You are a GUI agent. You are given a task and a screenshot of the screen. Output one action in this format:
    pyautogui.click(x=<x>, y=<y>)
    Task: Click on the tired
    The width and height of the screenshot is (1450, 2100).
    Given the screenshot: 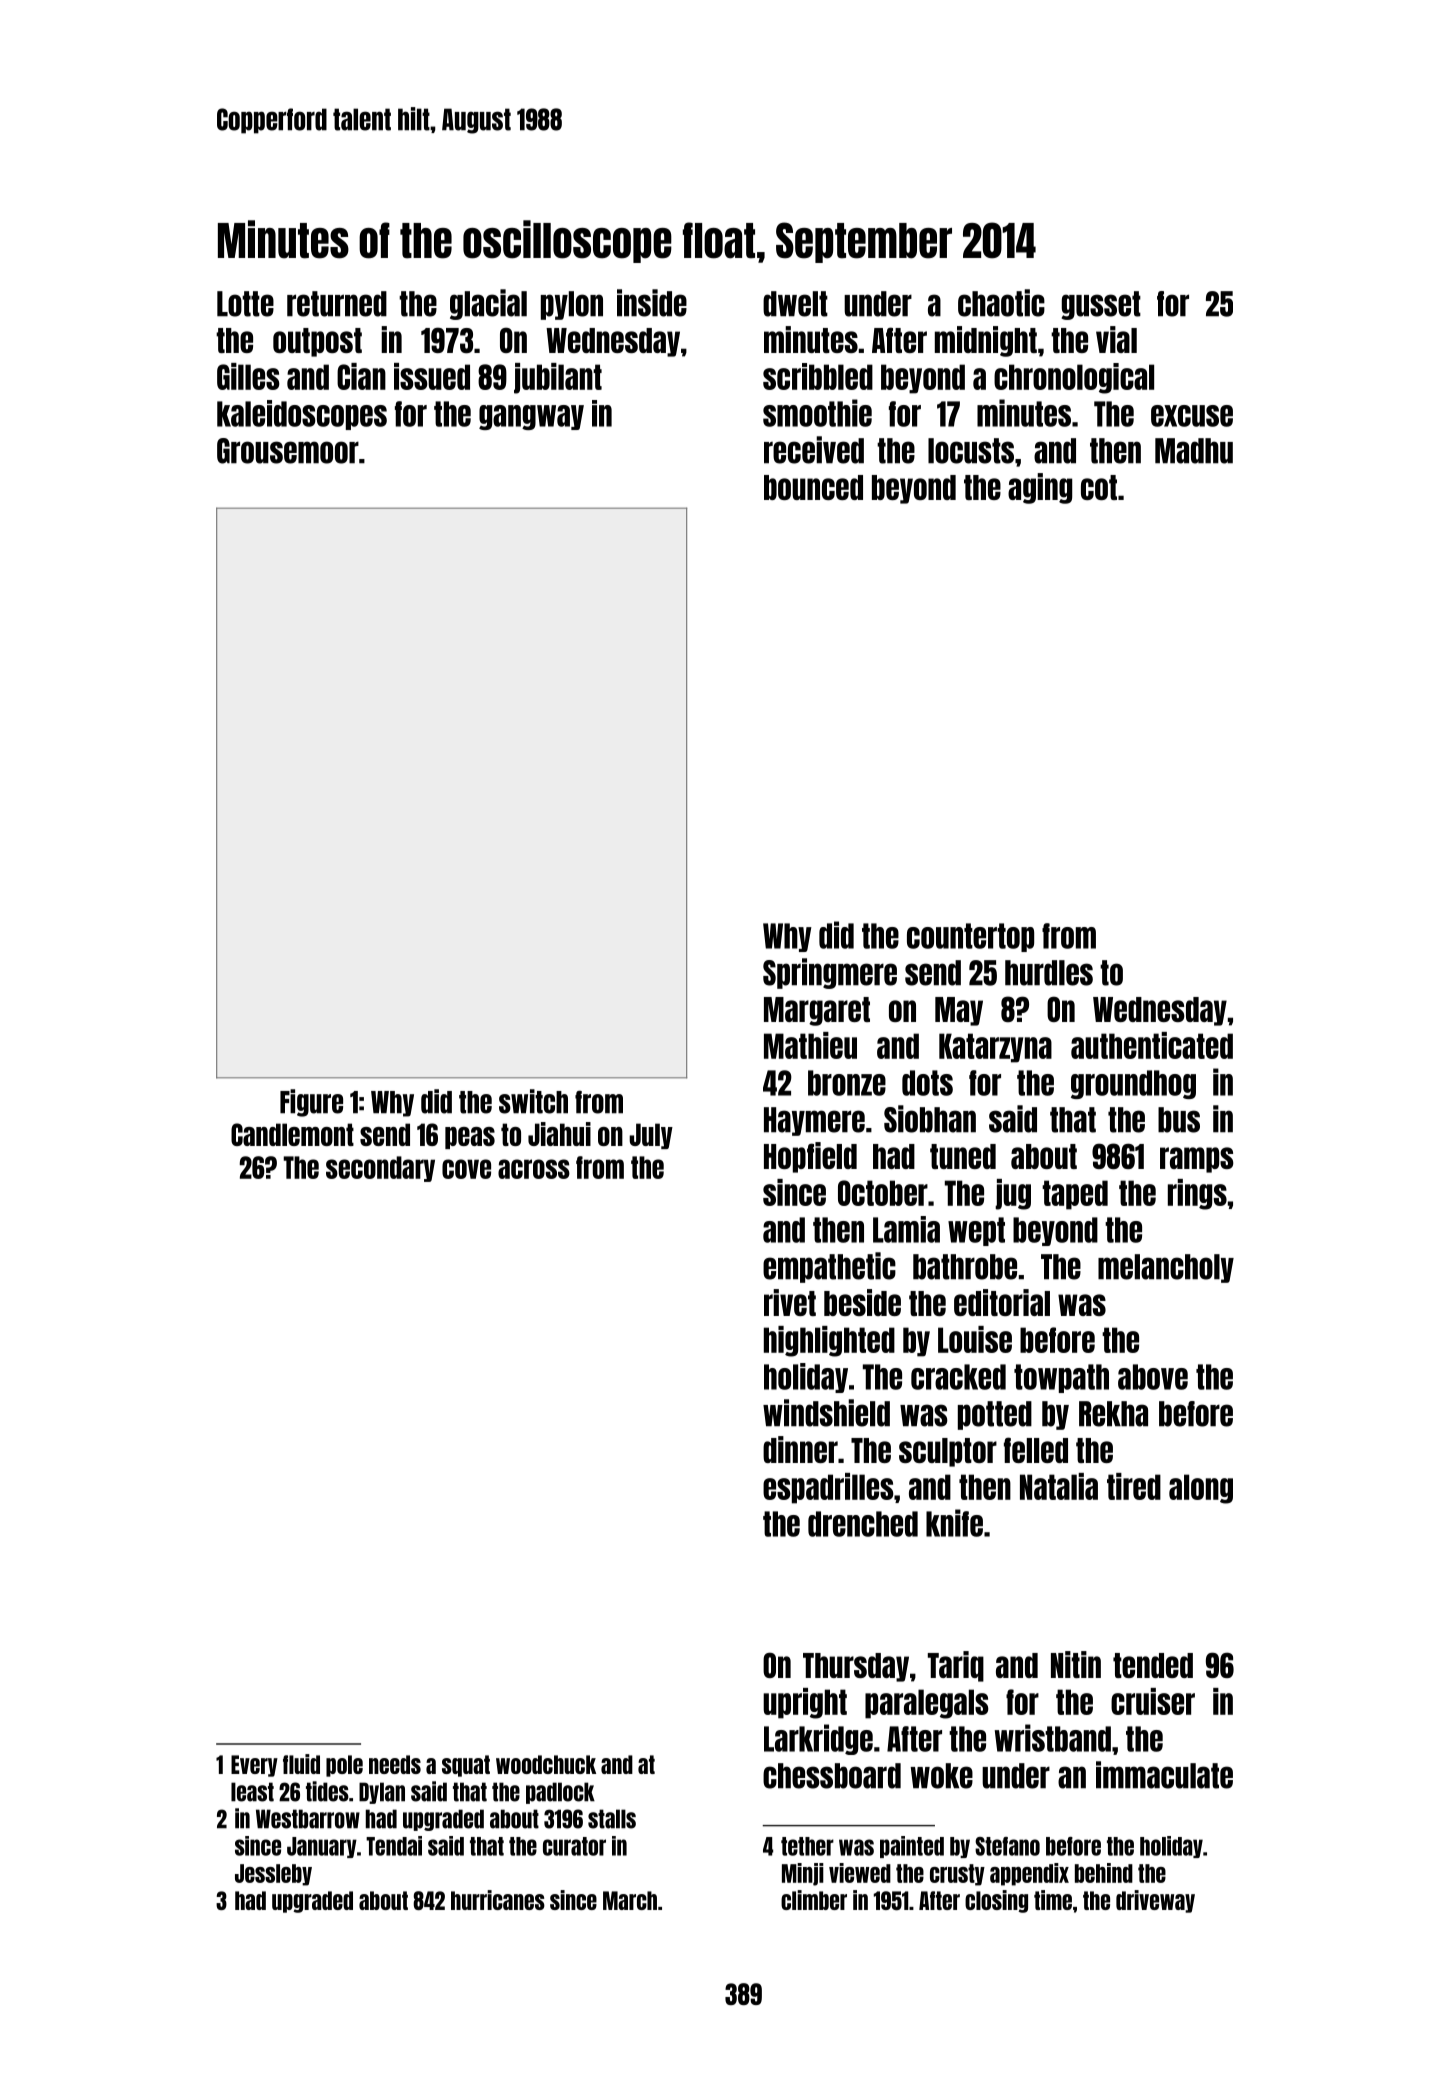 What is the action you would take?
    pyautogui.click(x=1134, y=1486)
